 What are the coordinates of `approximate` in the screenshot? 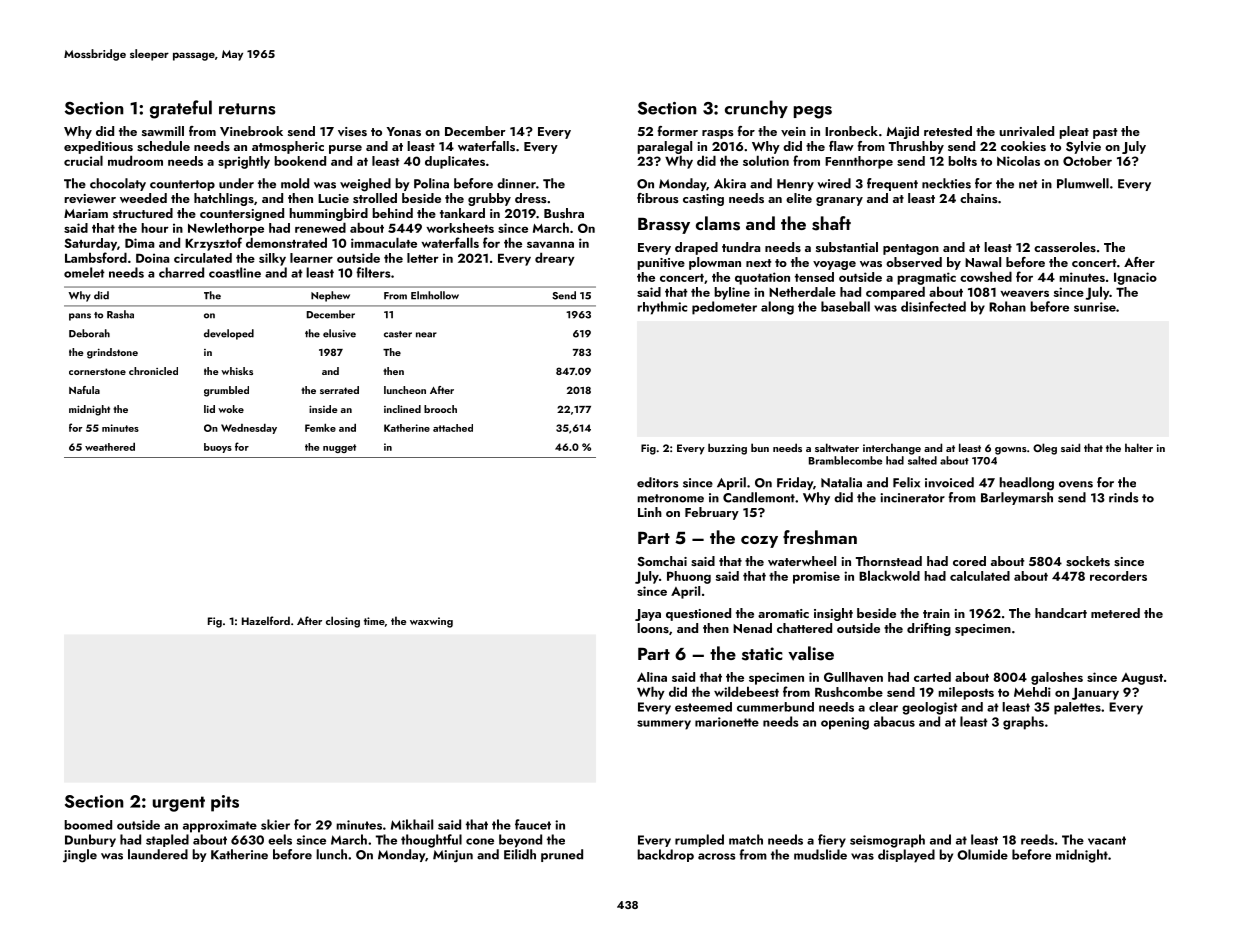 It's located at (220, 826).
